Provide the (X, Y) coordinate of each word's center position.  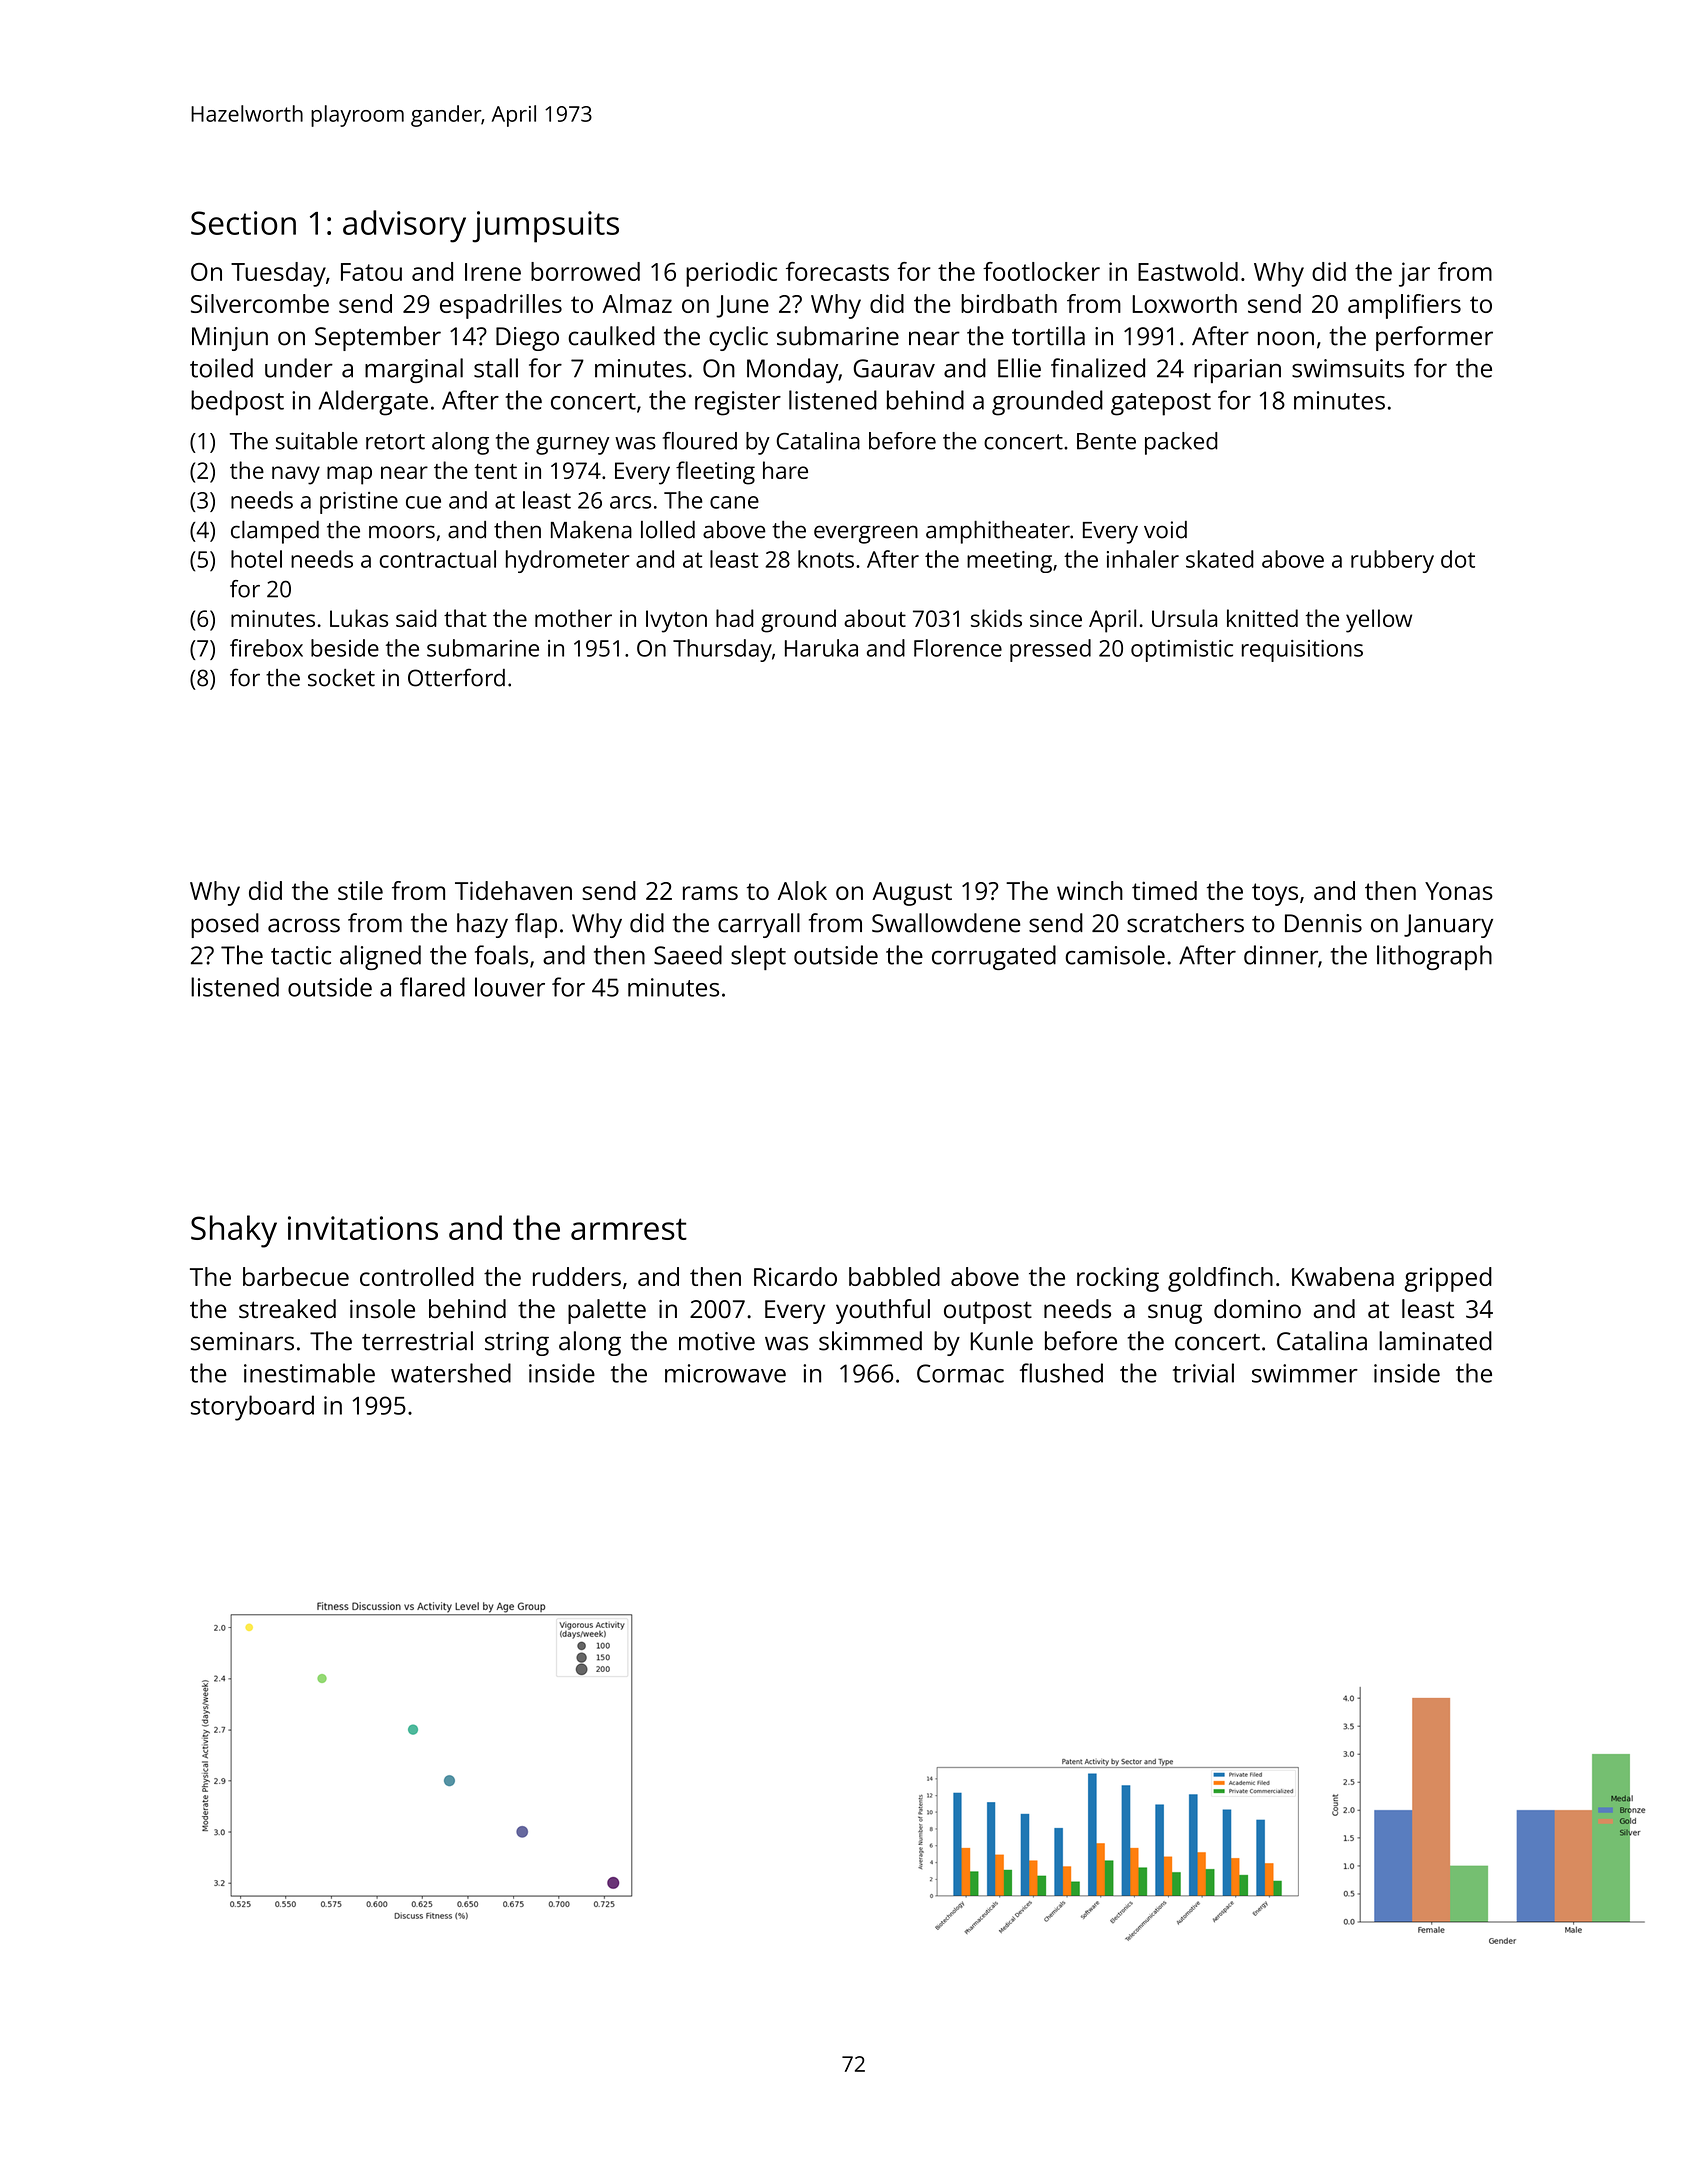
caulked (611, 336)
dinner (1281, 955)
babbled (894, 1276)
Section (243, 223)
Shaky (234, 1231)
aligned (380, 957)
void (1165, 530)
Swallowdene (946, 923)
